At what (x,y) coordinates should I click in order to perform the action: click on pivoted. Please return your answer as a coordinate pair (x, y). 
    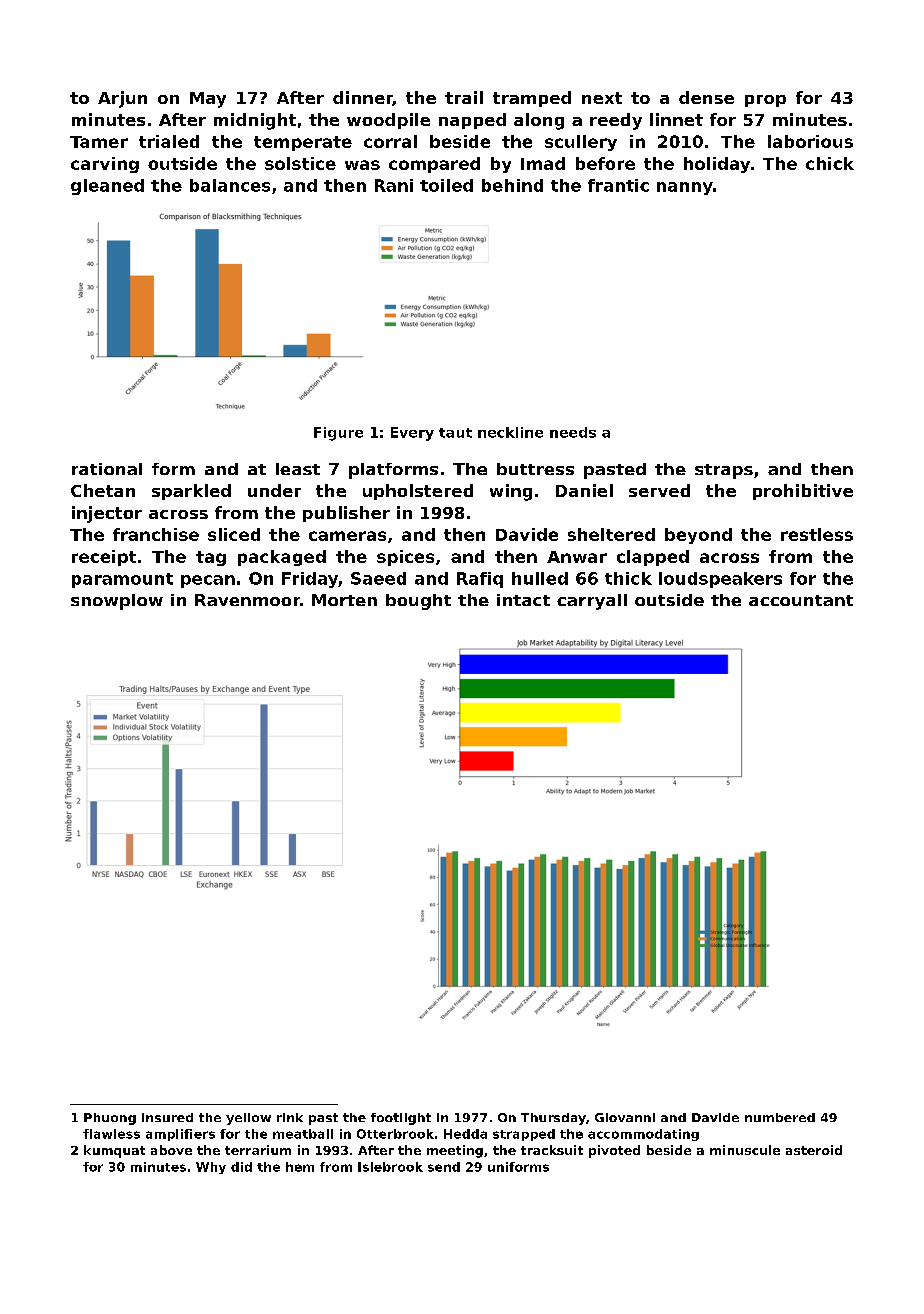
    Looking at the image, I should click on (614, 1151).
